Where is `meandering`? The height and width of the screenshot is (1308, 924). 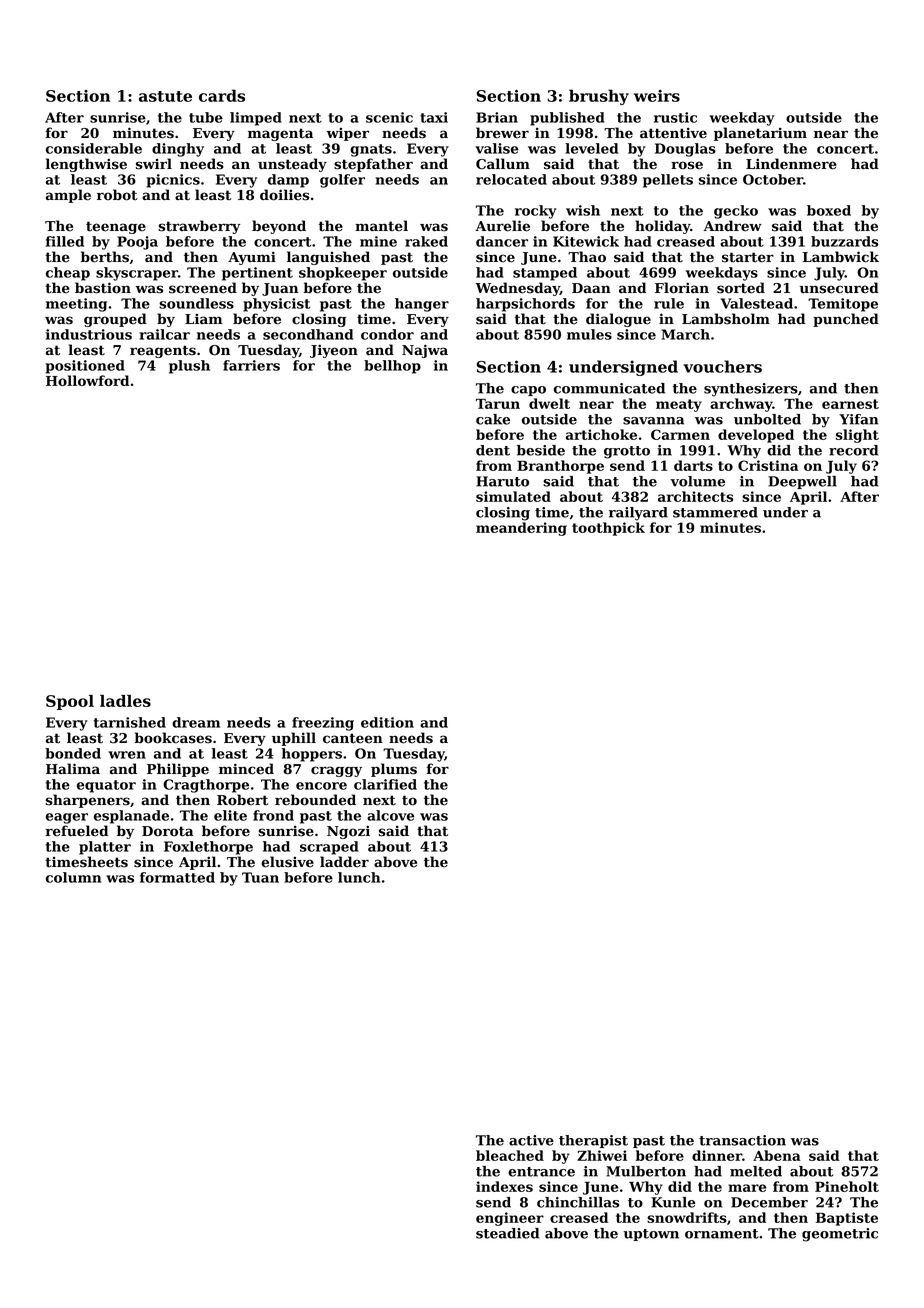 meandering is located at coordinates (521, 529).
